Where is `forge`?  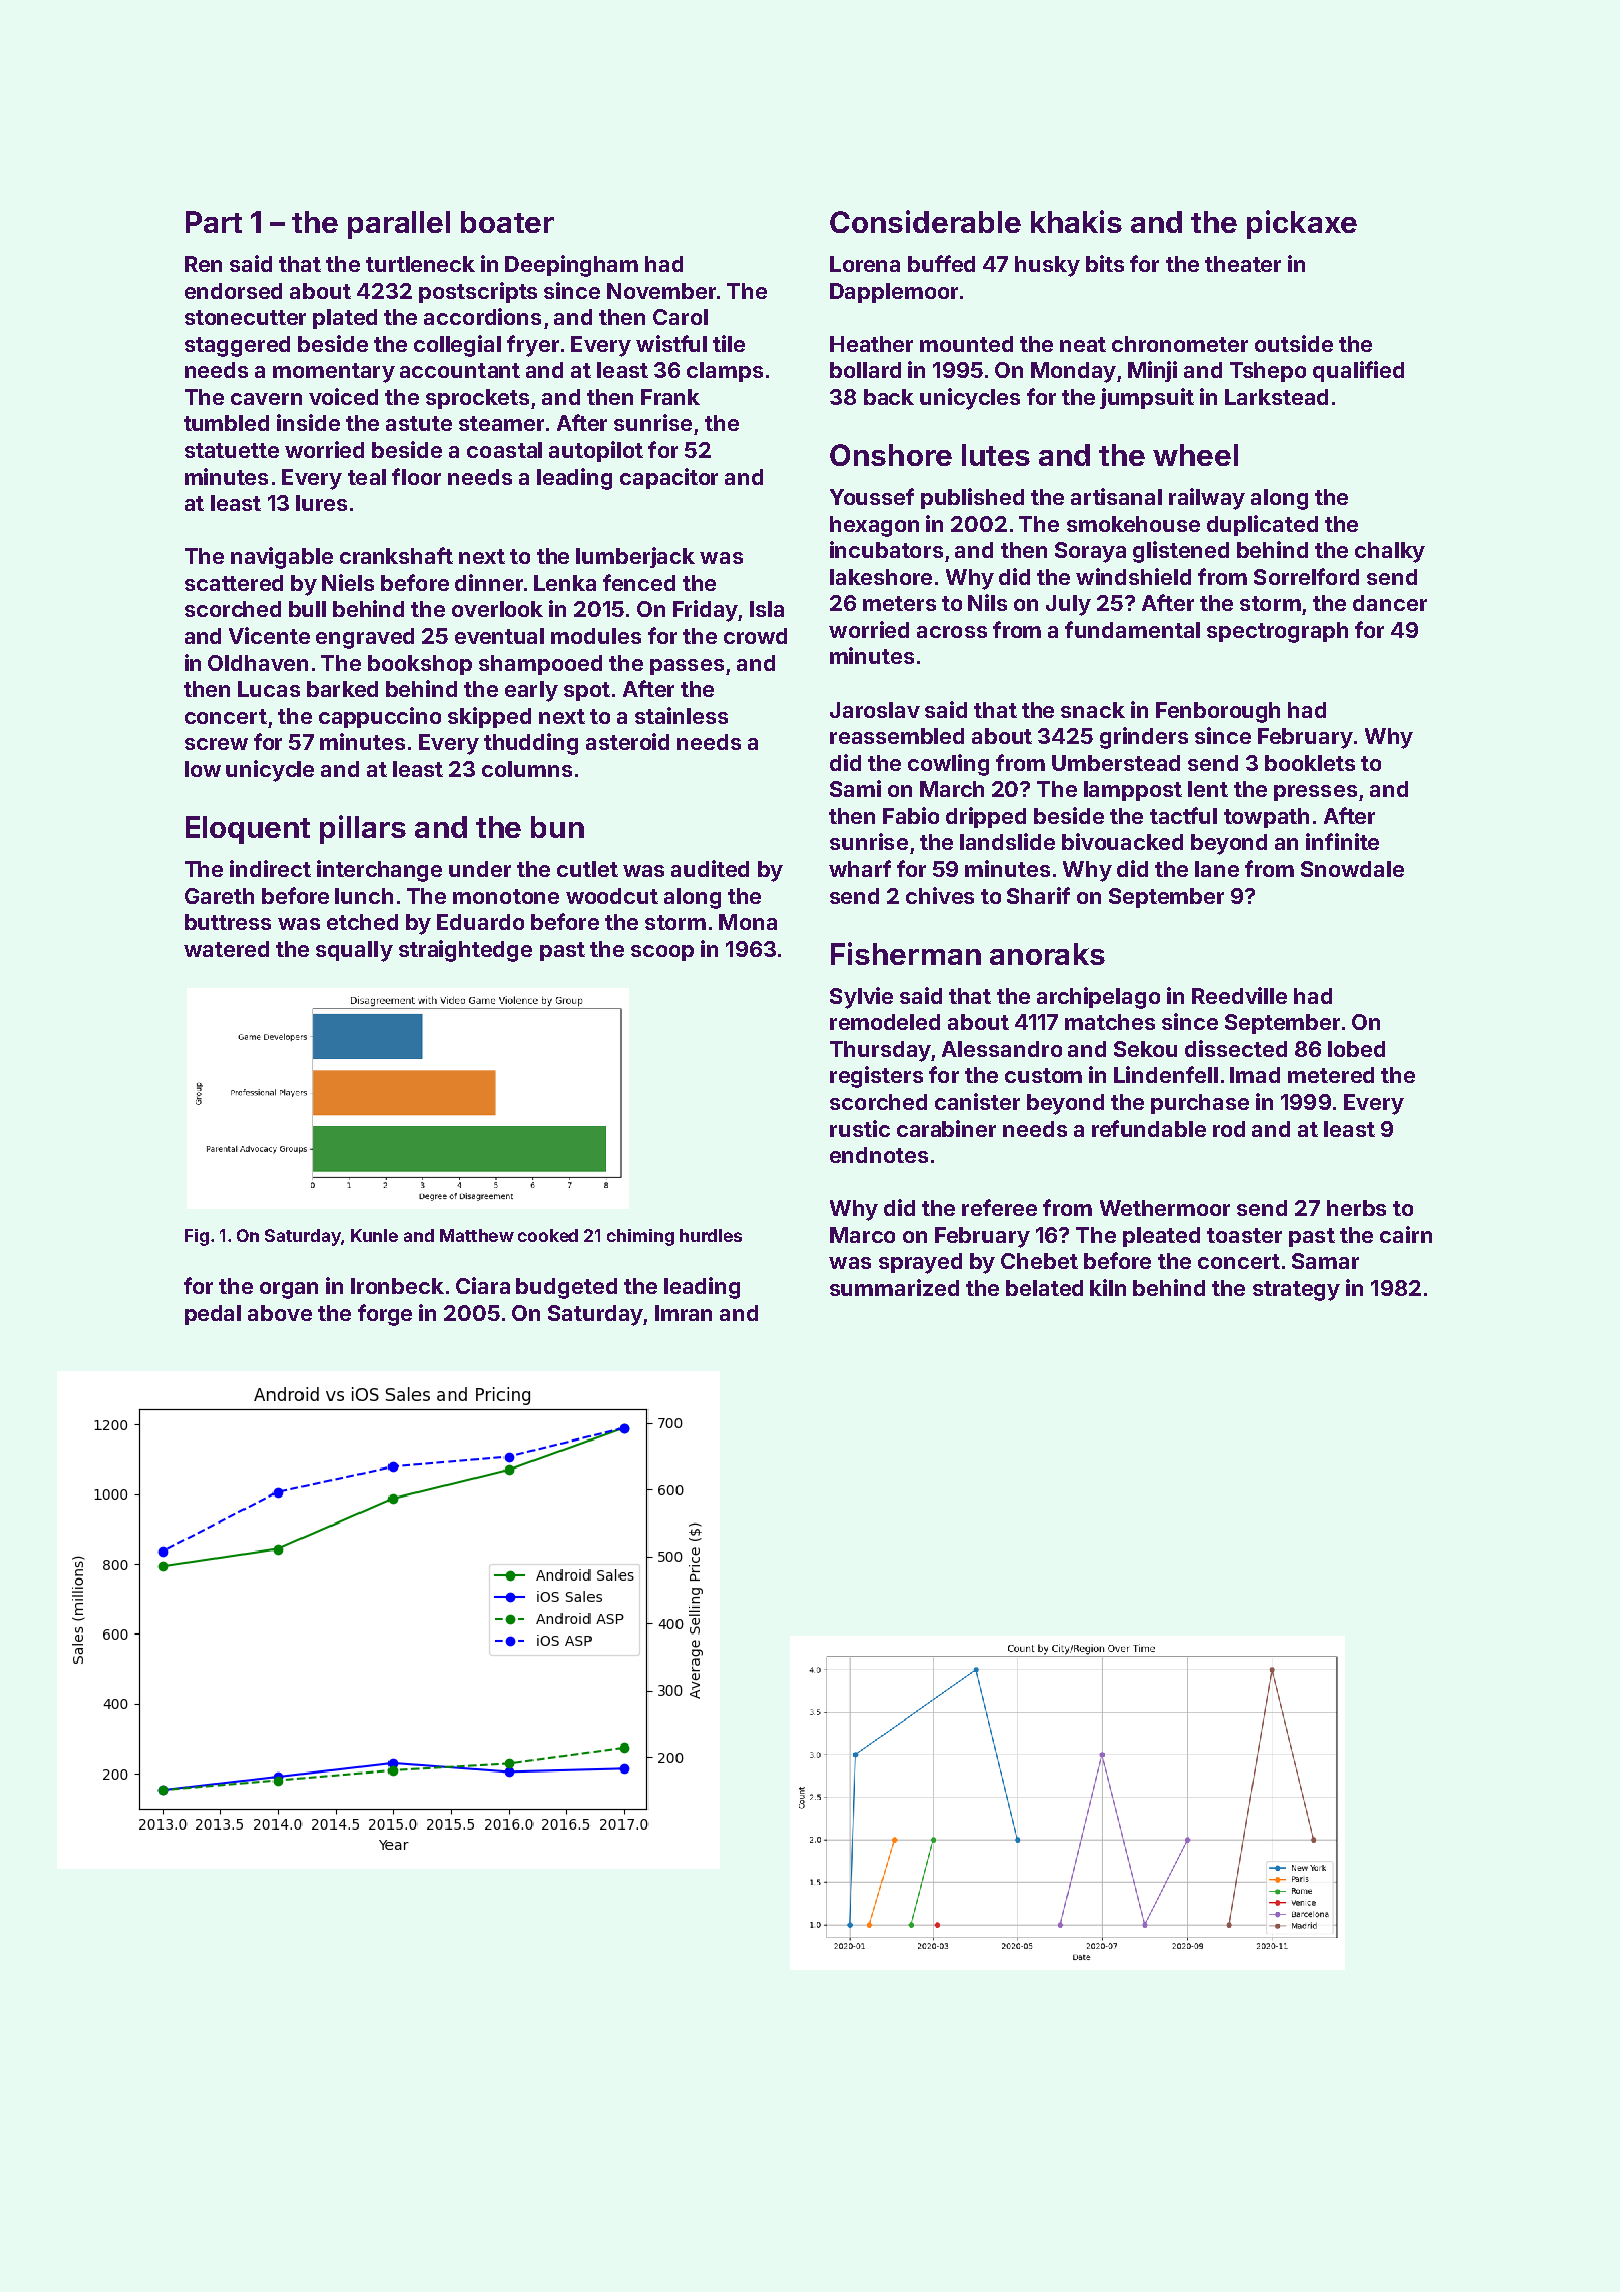 forge is located at coordinates (385, 1315).
